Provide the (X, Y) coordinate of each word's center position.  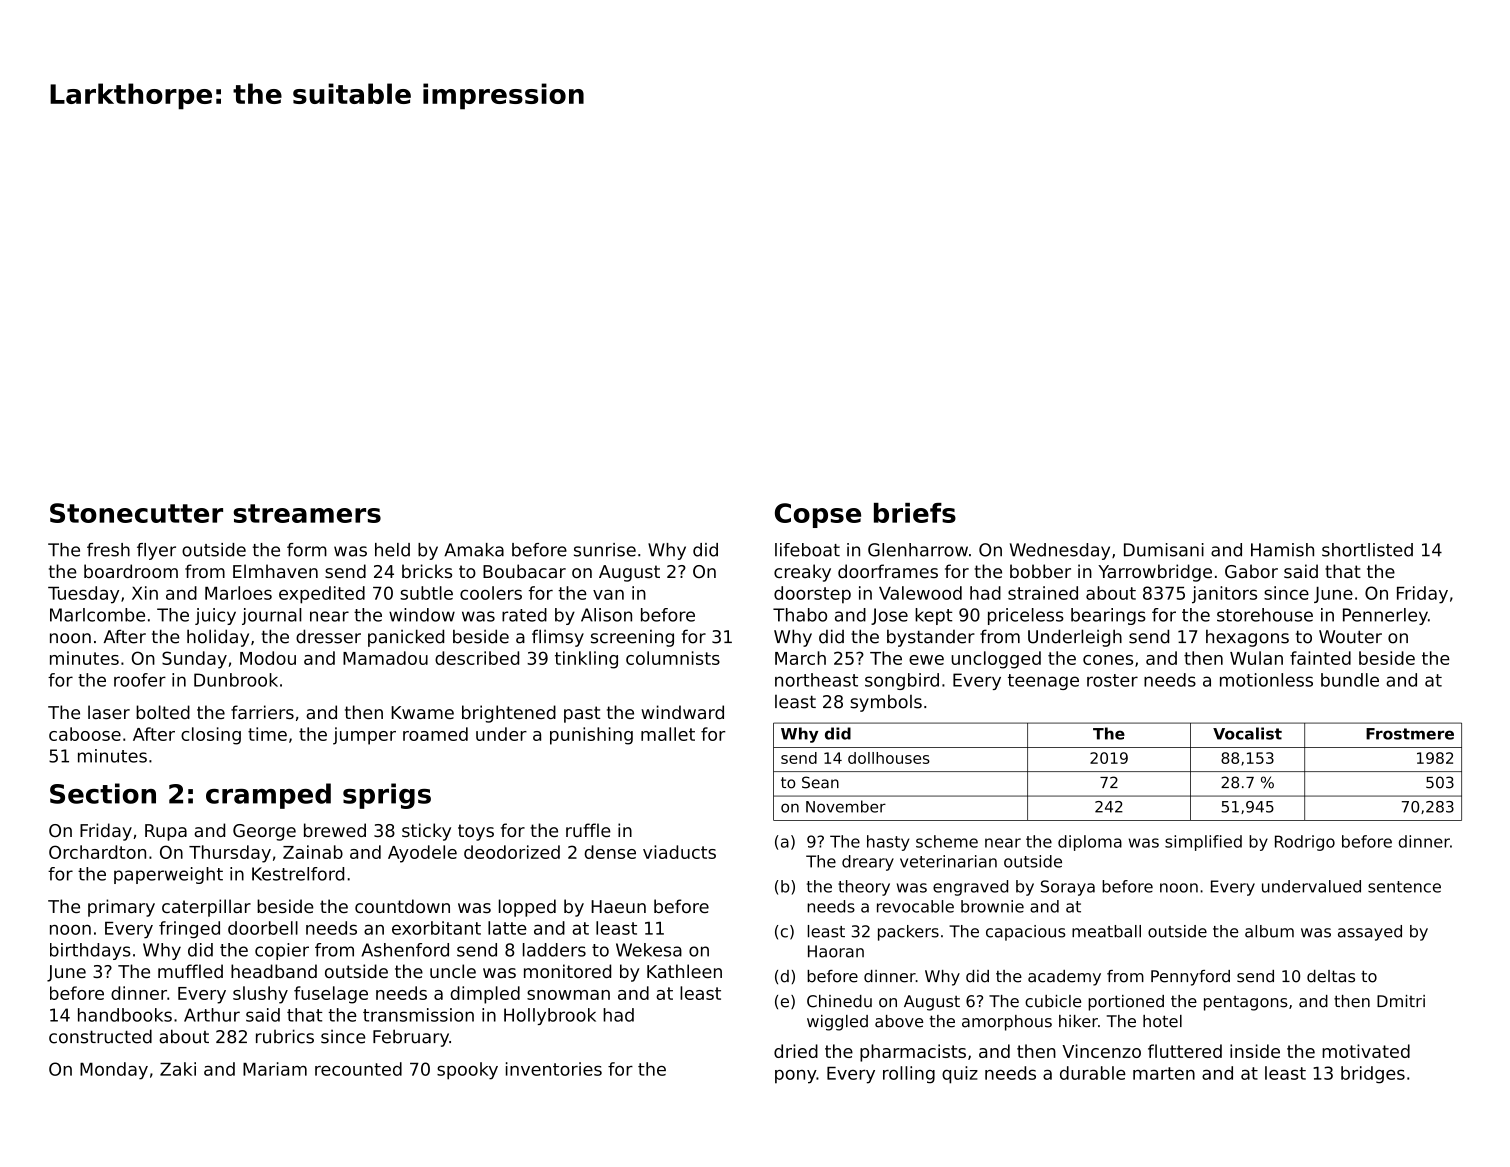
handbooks (125, 1015)
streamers (307, 513)
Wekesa (649, 950)
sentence (1404, 887)
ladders (554, 950)
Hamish (1282, 550)
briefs (915, 513)
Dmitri (1401, 1001)
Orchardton (97, 852)
